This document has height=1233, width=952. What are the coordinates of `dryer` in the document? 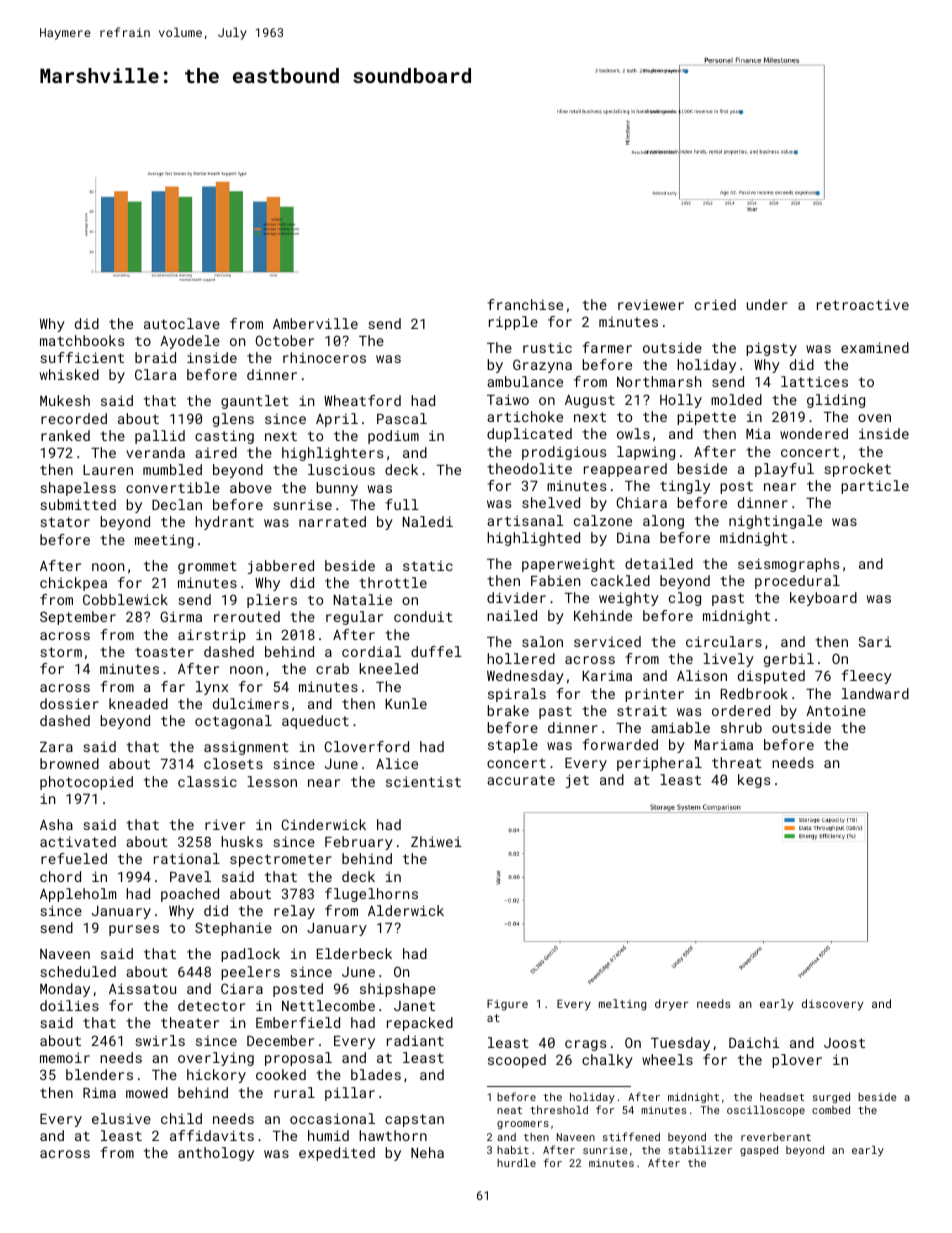 It's located at (671, 1005).
